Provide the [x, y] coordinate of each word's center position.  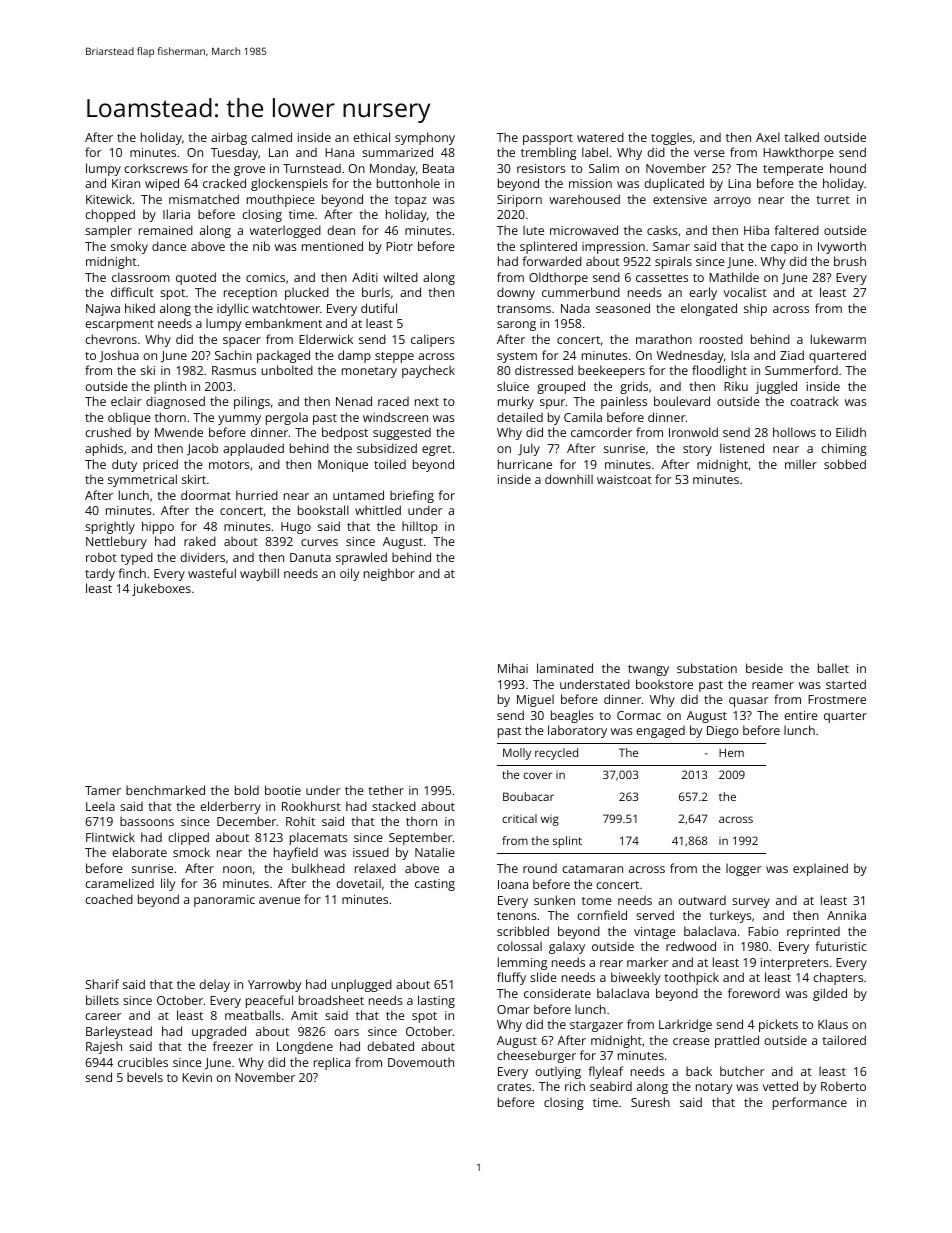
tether [386, 790]
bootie [283, 790]
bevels [145, 1077]
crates [514, 1087]
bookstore [664, 684]
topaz [411, 201]
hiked [140, 308]
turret [833, 200]
